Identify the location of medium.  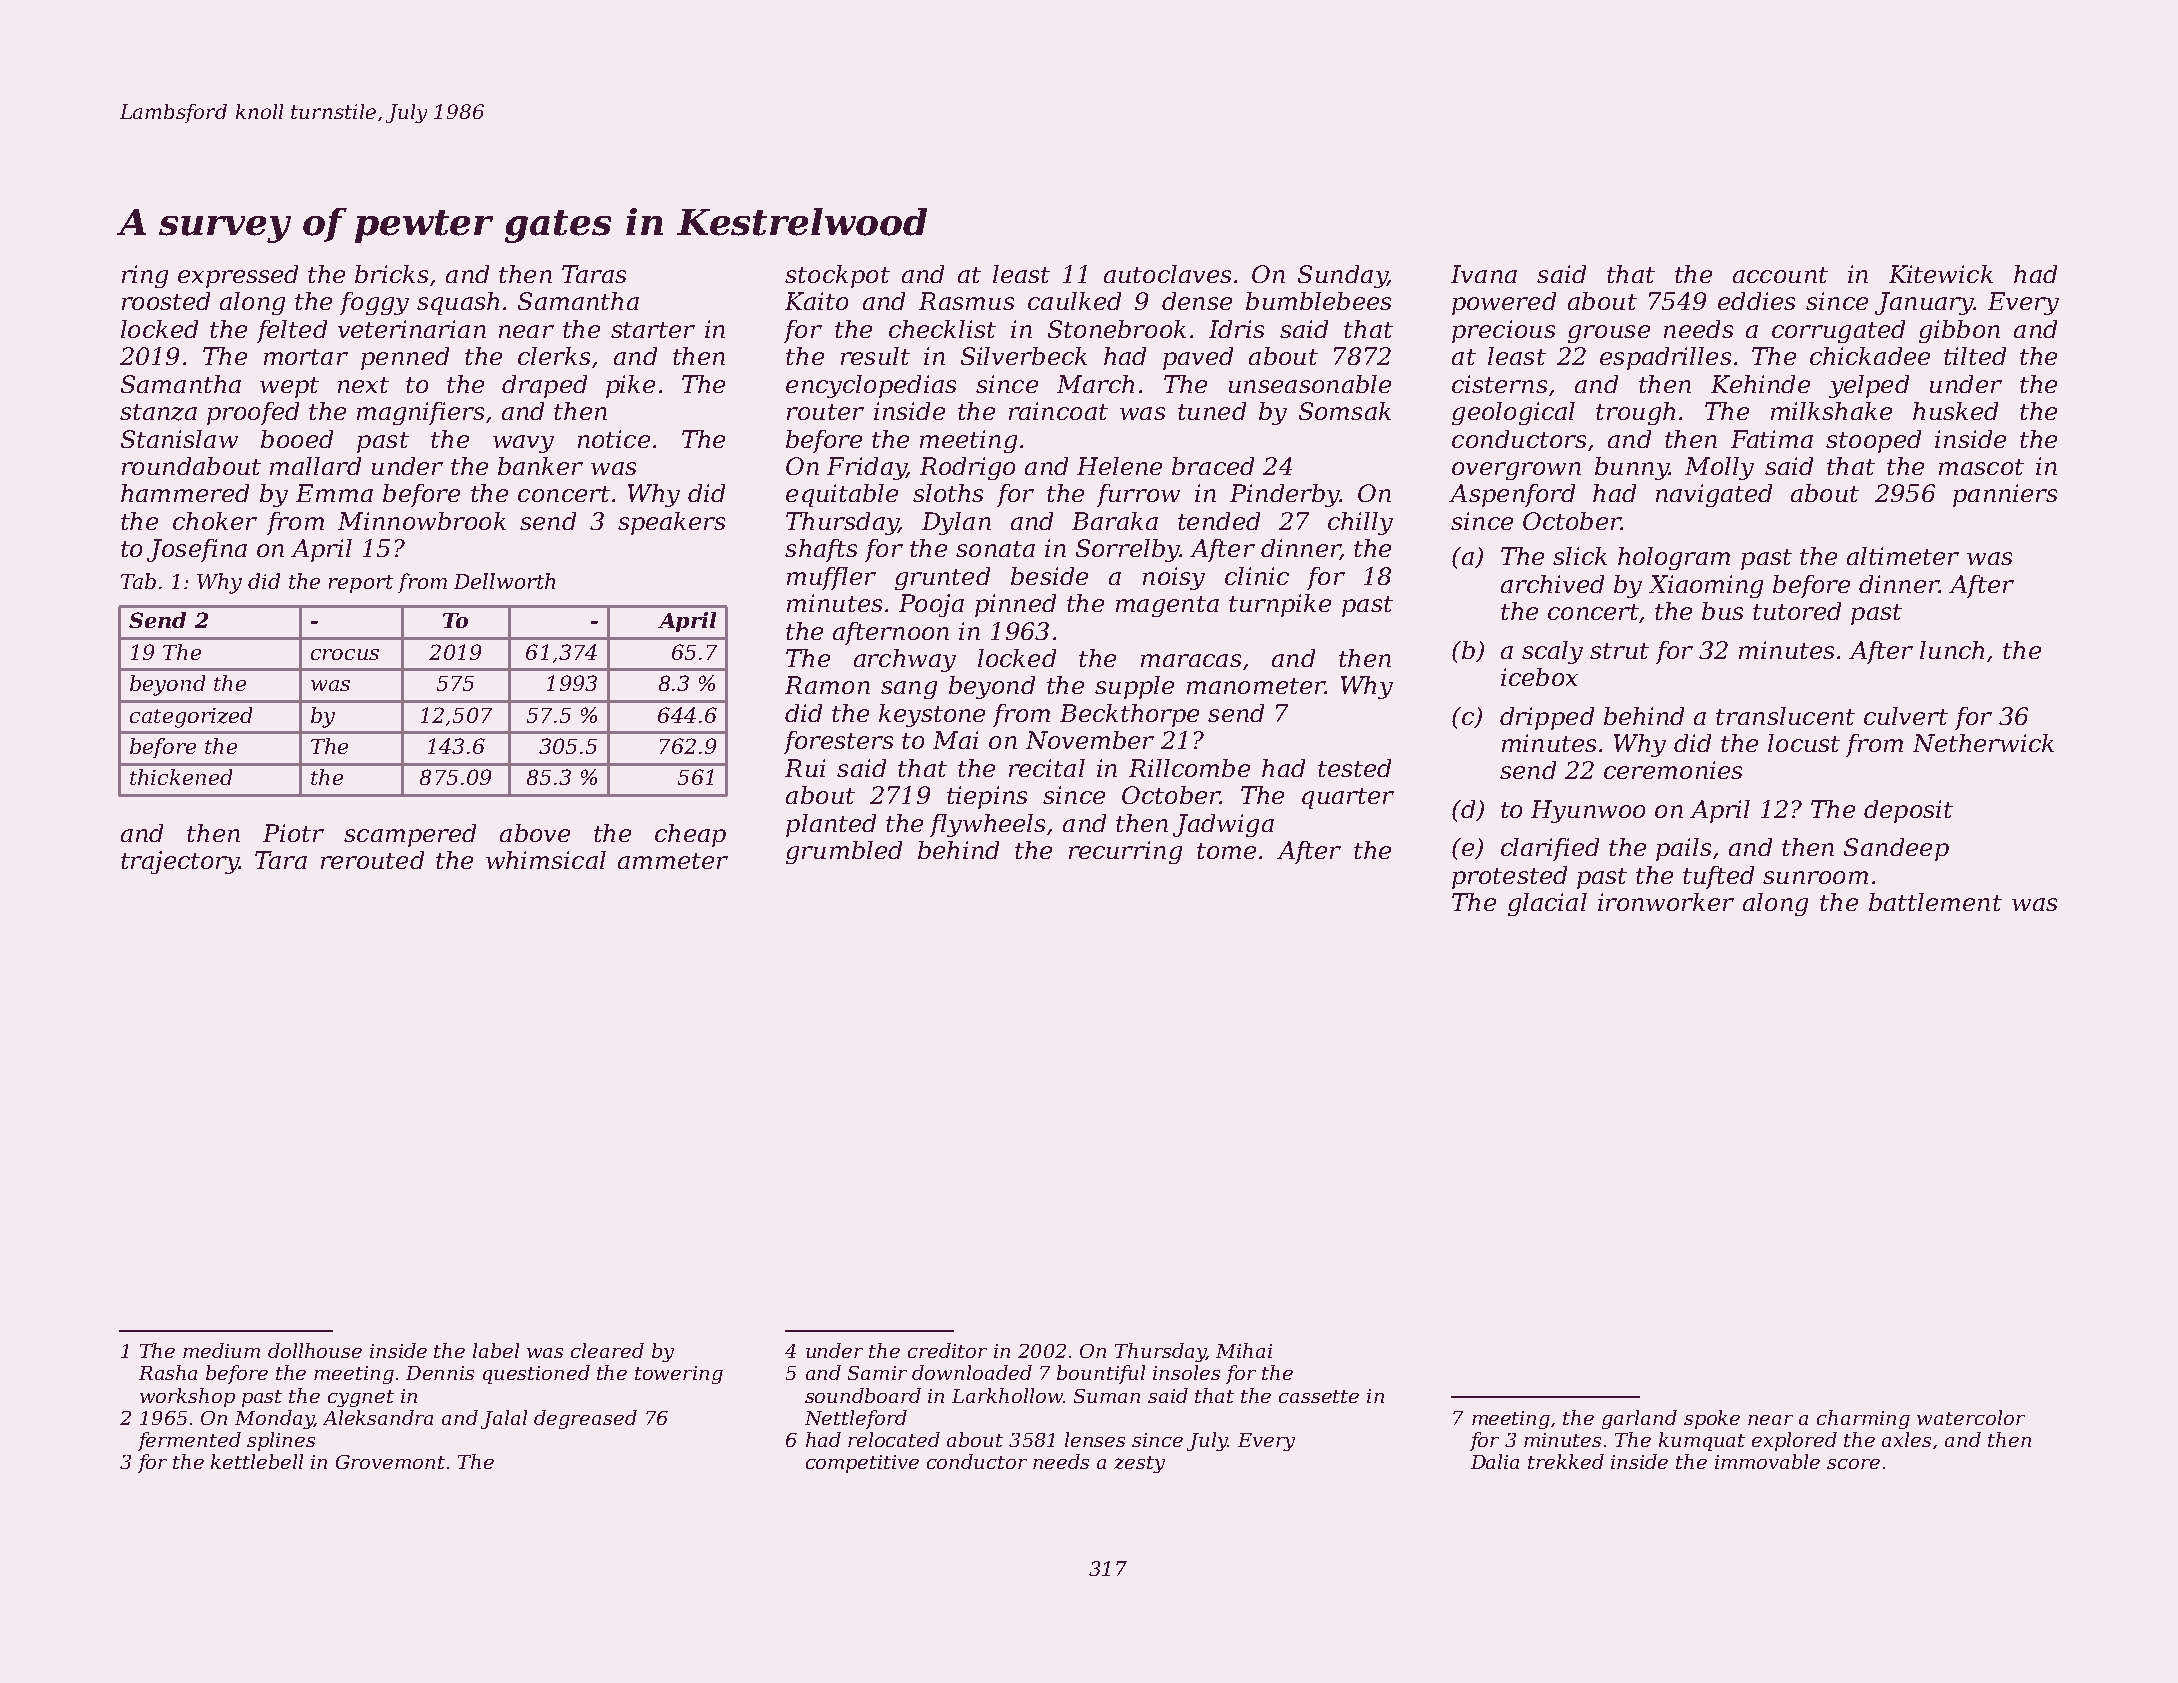
(221, 1350).
